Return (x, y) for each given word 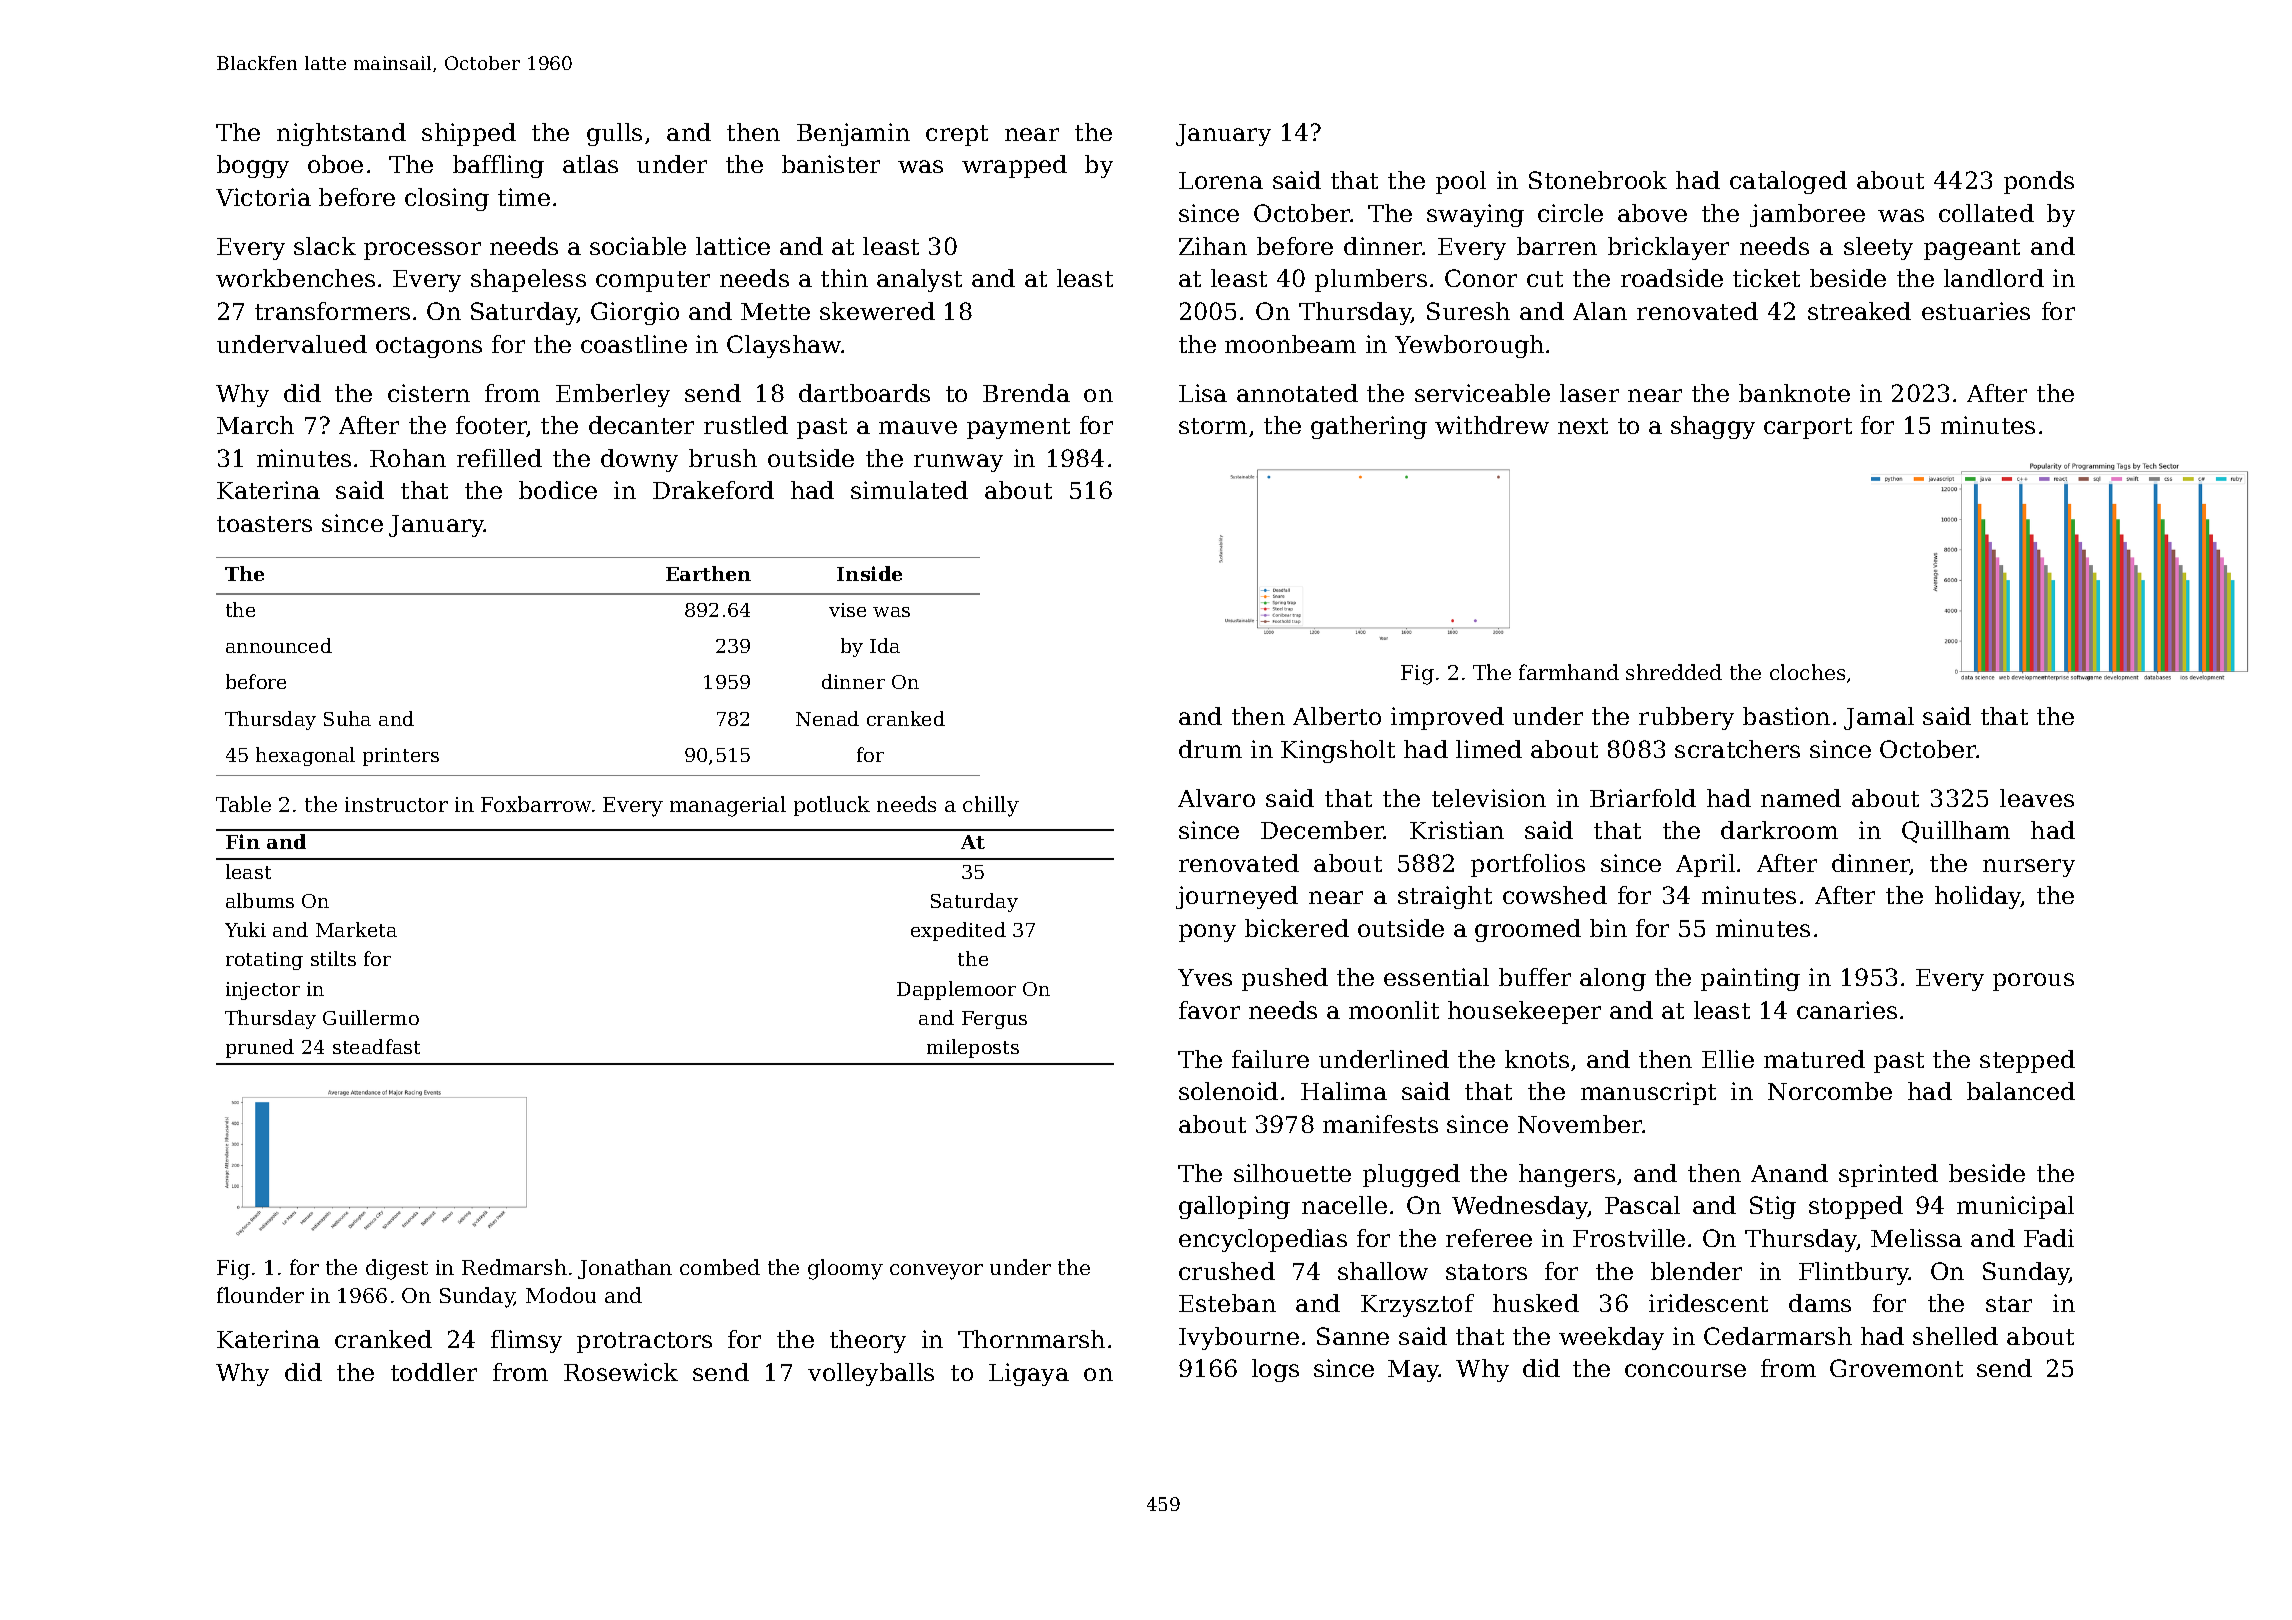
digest (397, 1269)
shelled (1955, 1336)
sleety (1878, 248)
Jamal (1879, 718)
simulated (909, 490)
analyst (919, 280)
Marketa (356, 929)
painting (1750, 979)
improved (1447, 718)
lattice (733, 246)
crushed (1227, 1271)
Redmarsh (514, 1267)
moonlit (1394, 1010)
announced (279, 645)
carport (1808, 428)
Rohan (408, 458)
